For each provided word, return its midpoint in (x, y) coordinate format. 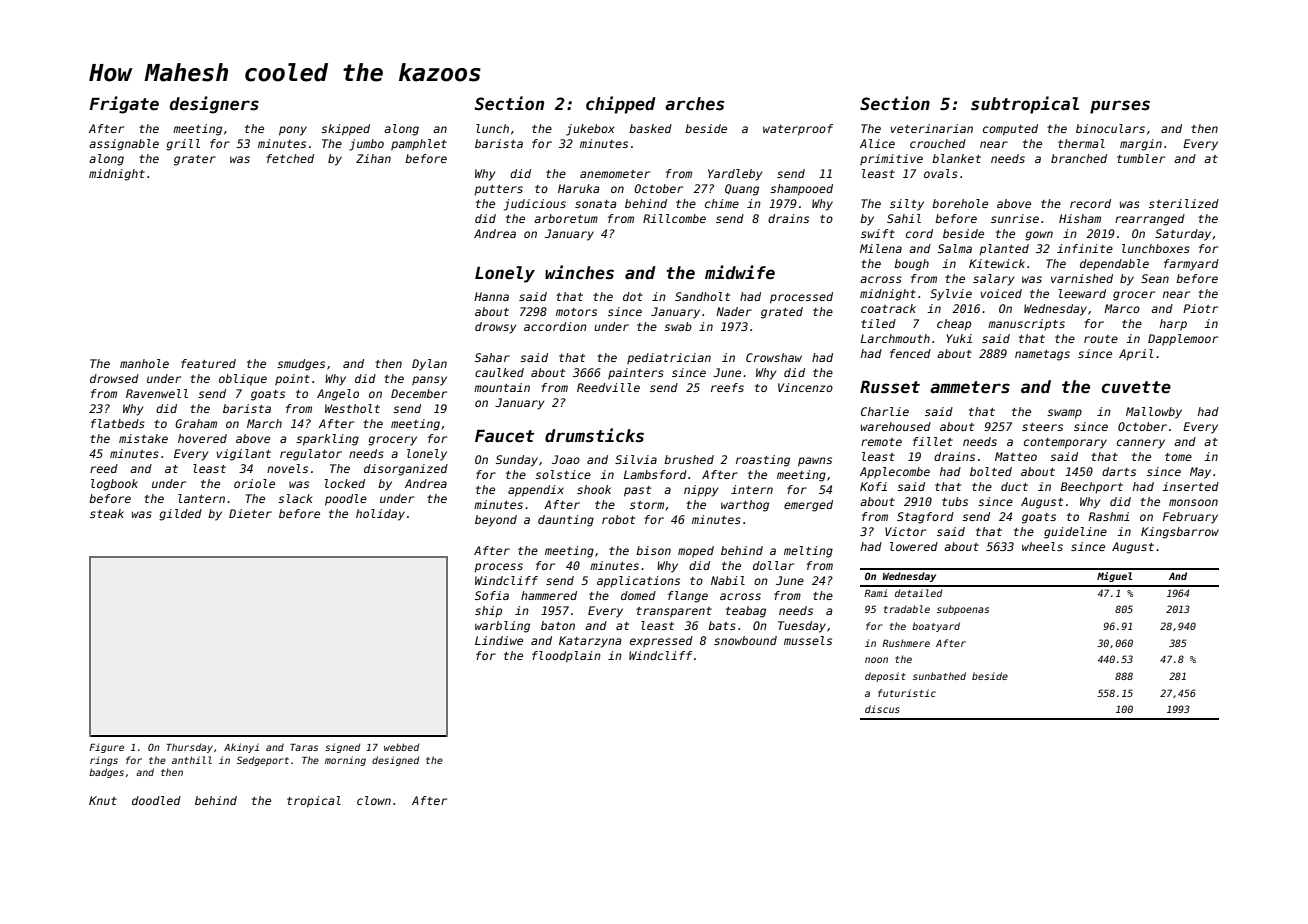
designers (214, 105)
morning (345, 761)
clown (374, 800)
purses (1120, 107)
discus (882, 709)
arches (694, 104)
